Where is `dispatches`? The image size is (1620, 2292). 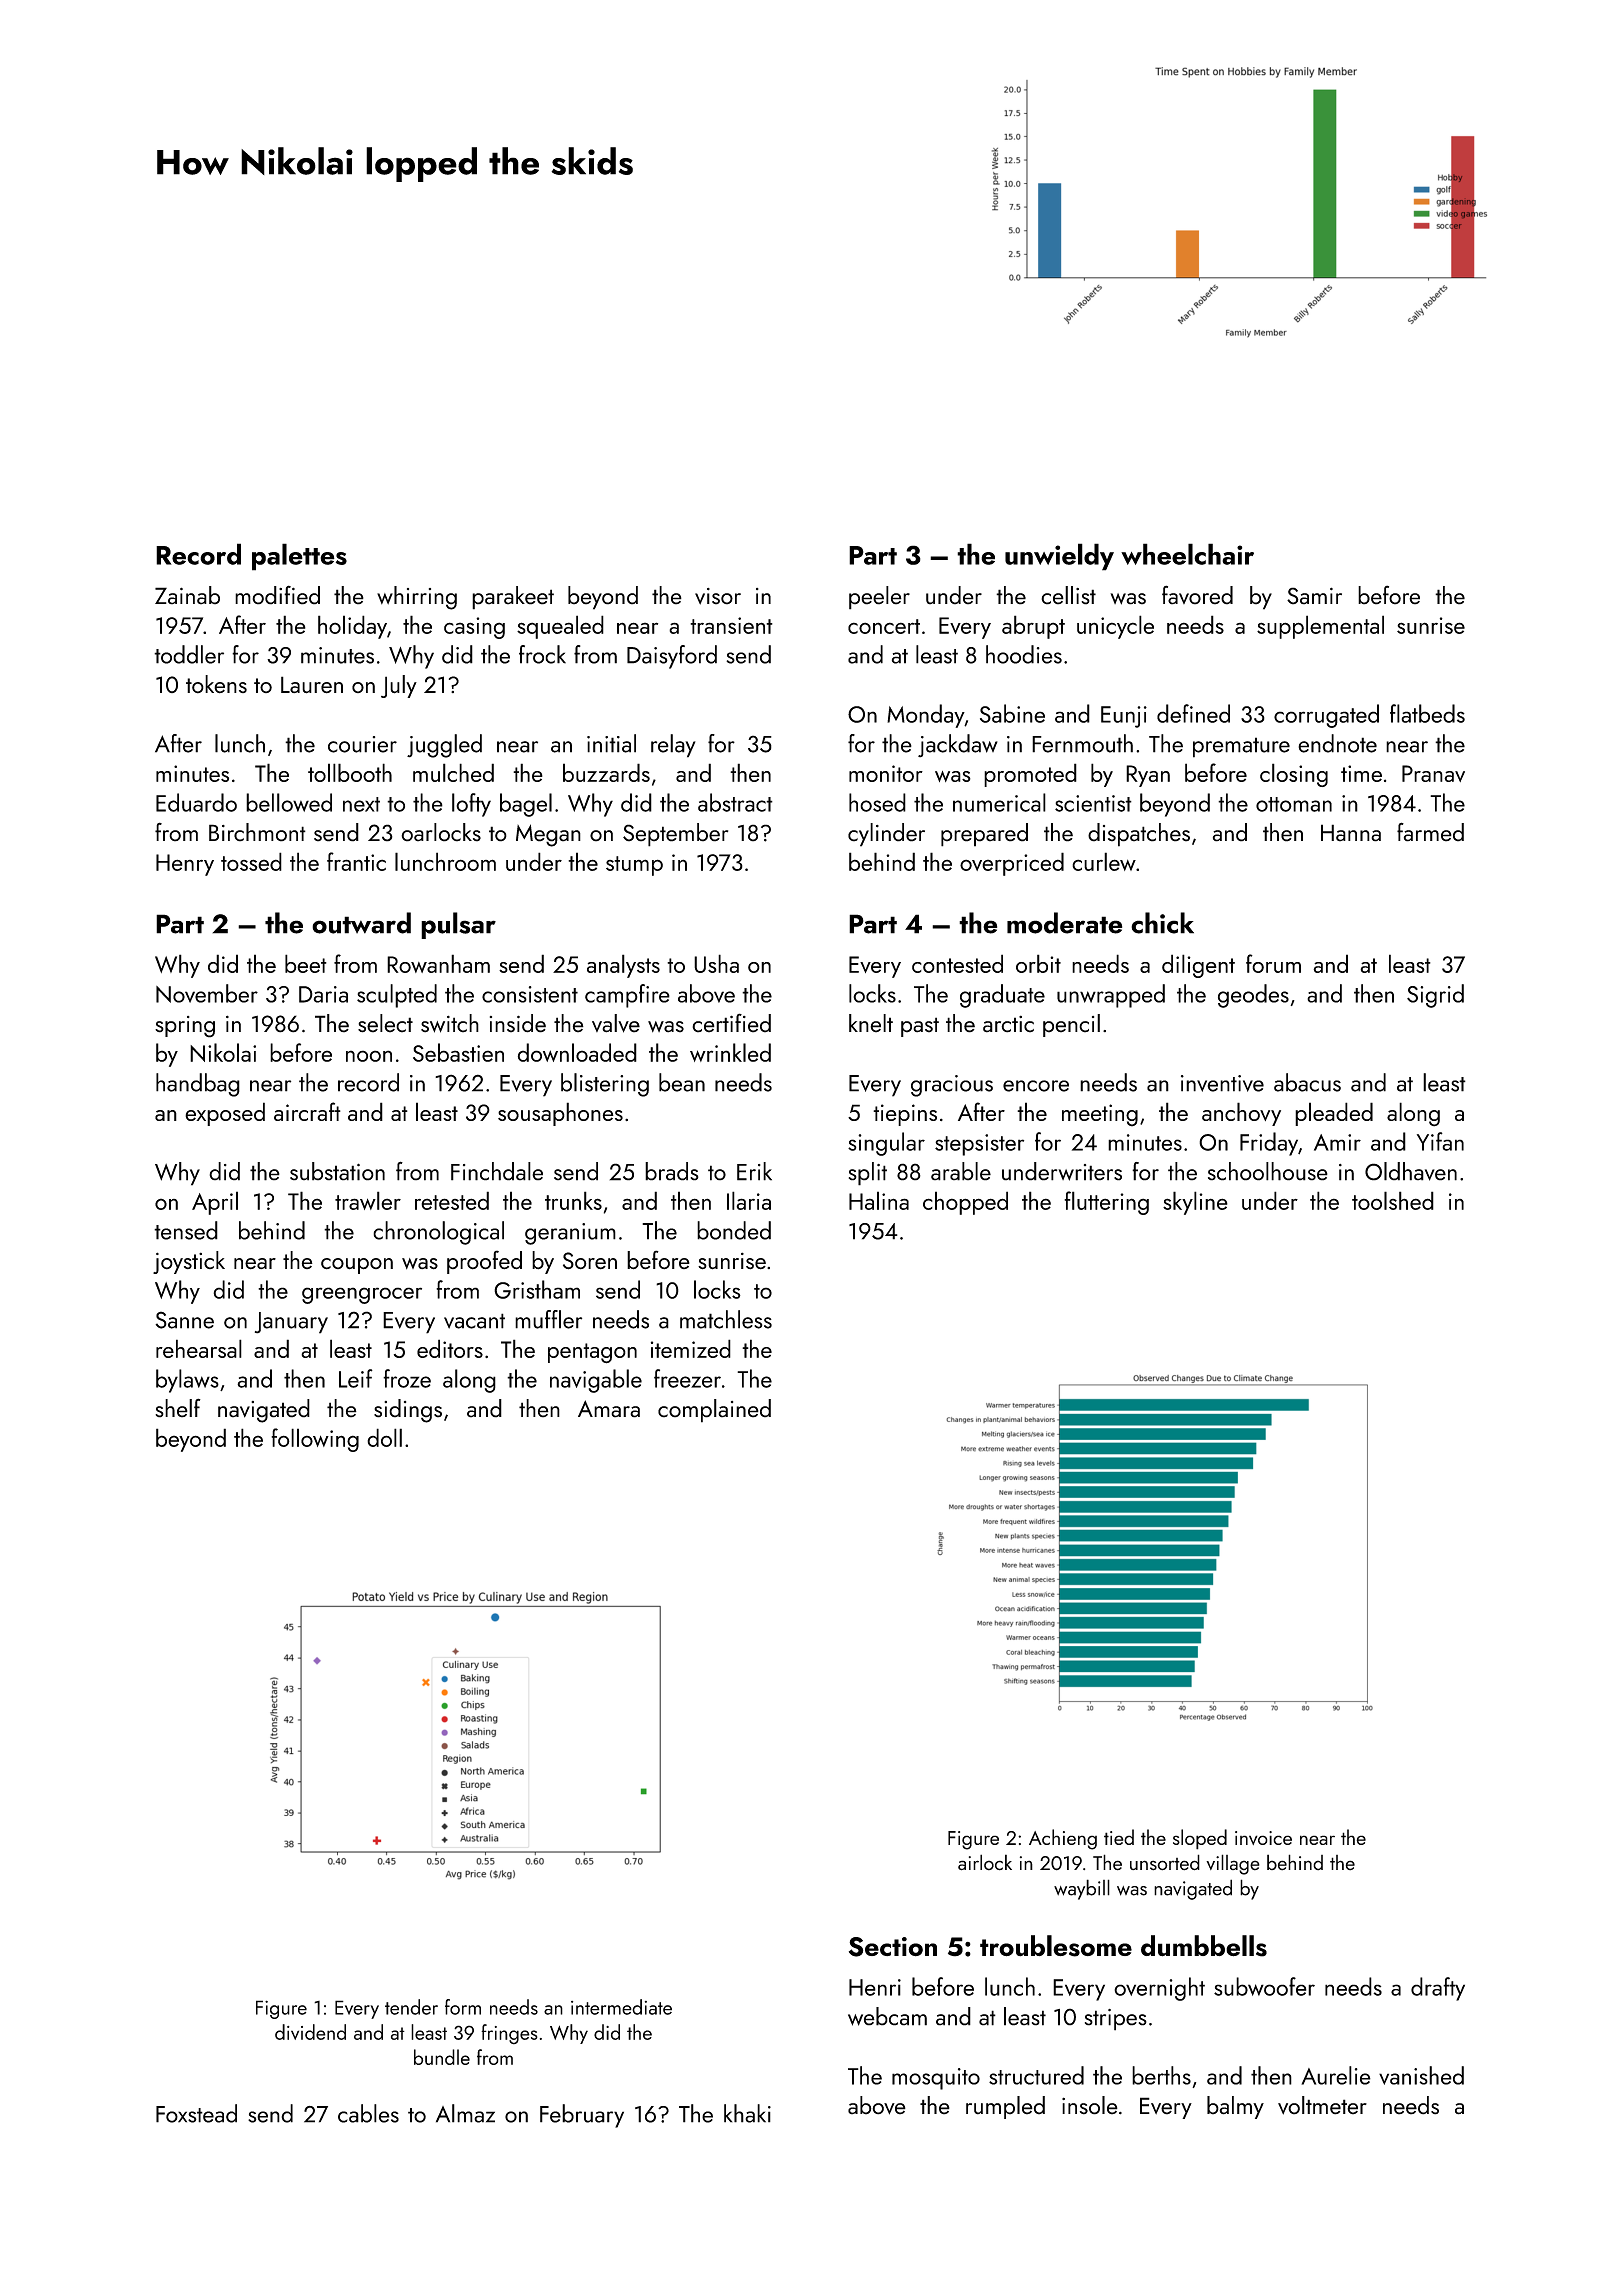
dispatches is located at coordinates (1139, 835).
